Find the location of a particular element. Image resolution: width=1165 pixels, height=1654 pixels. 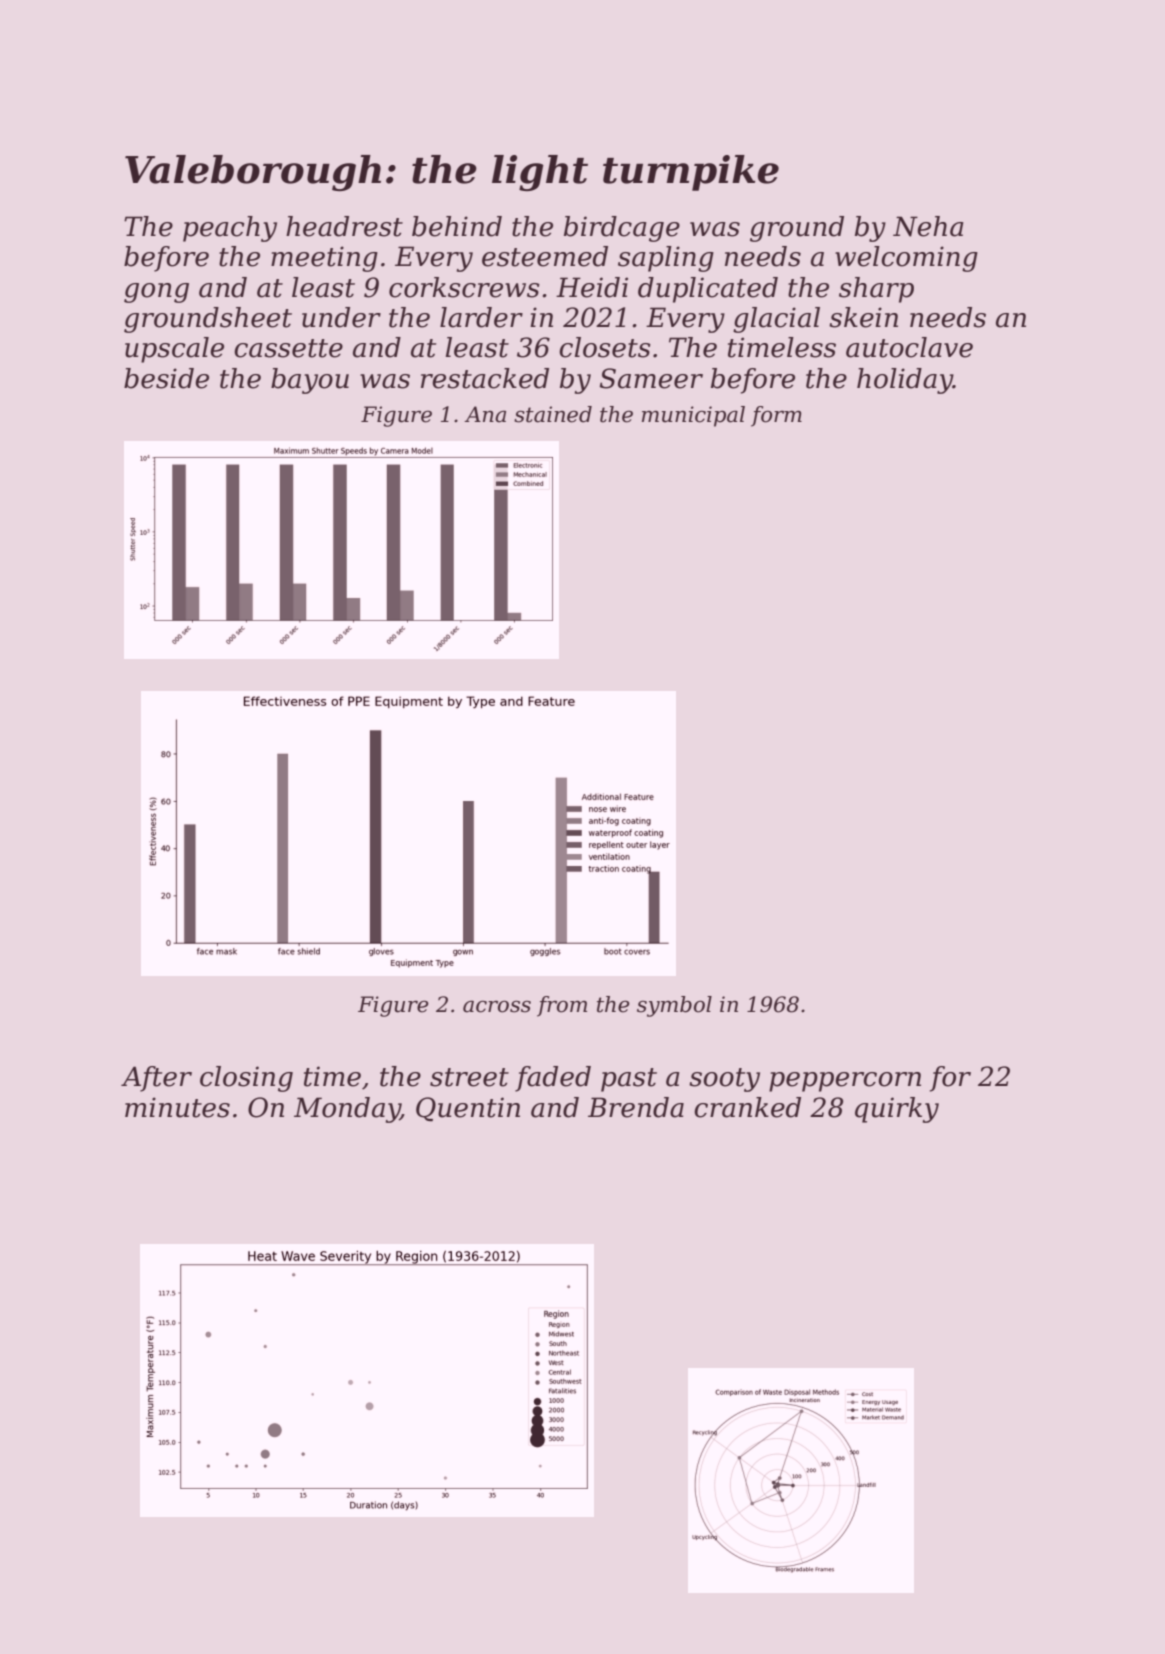

symbol is located at coordinates (674, 1006).
